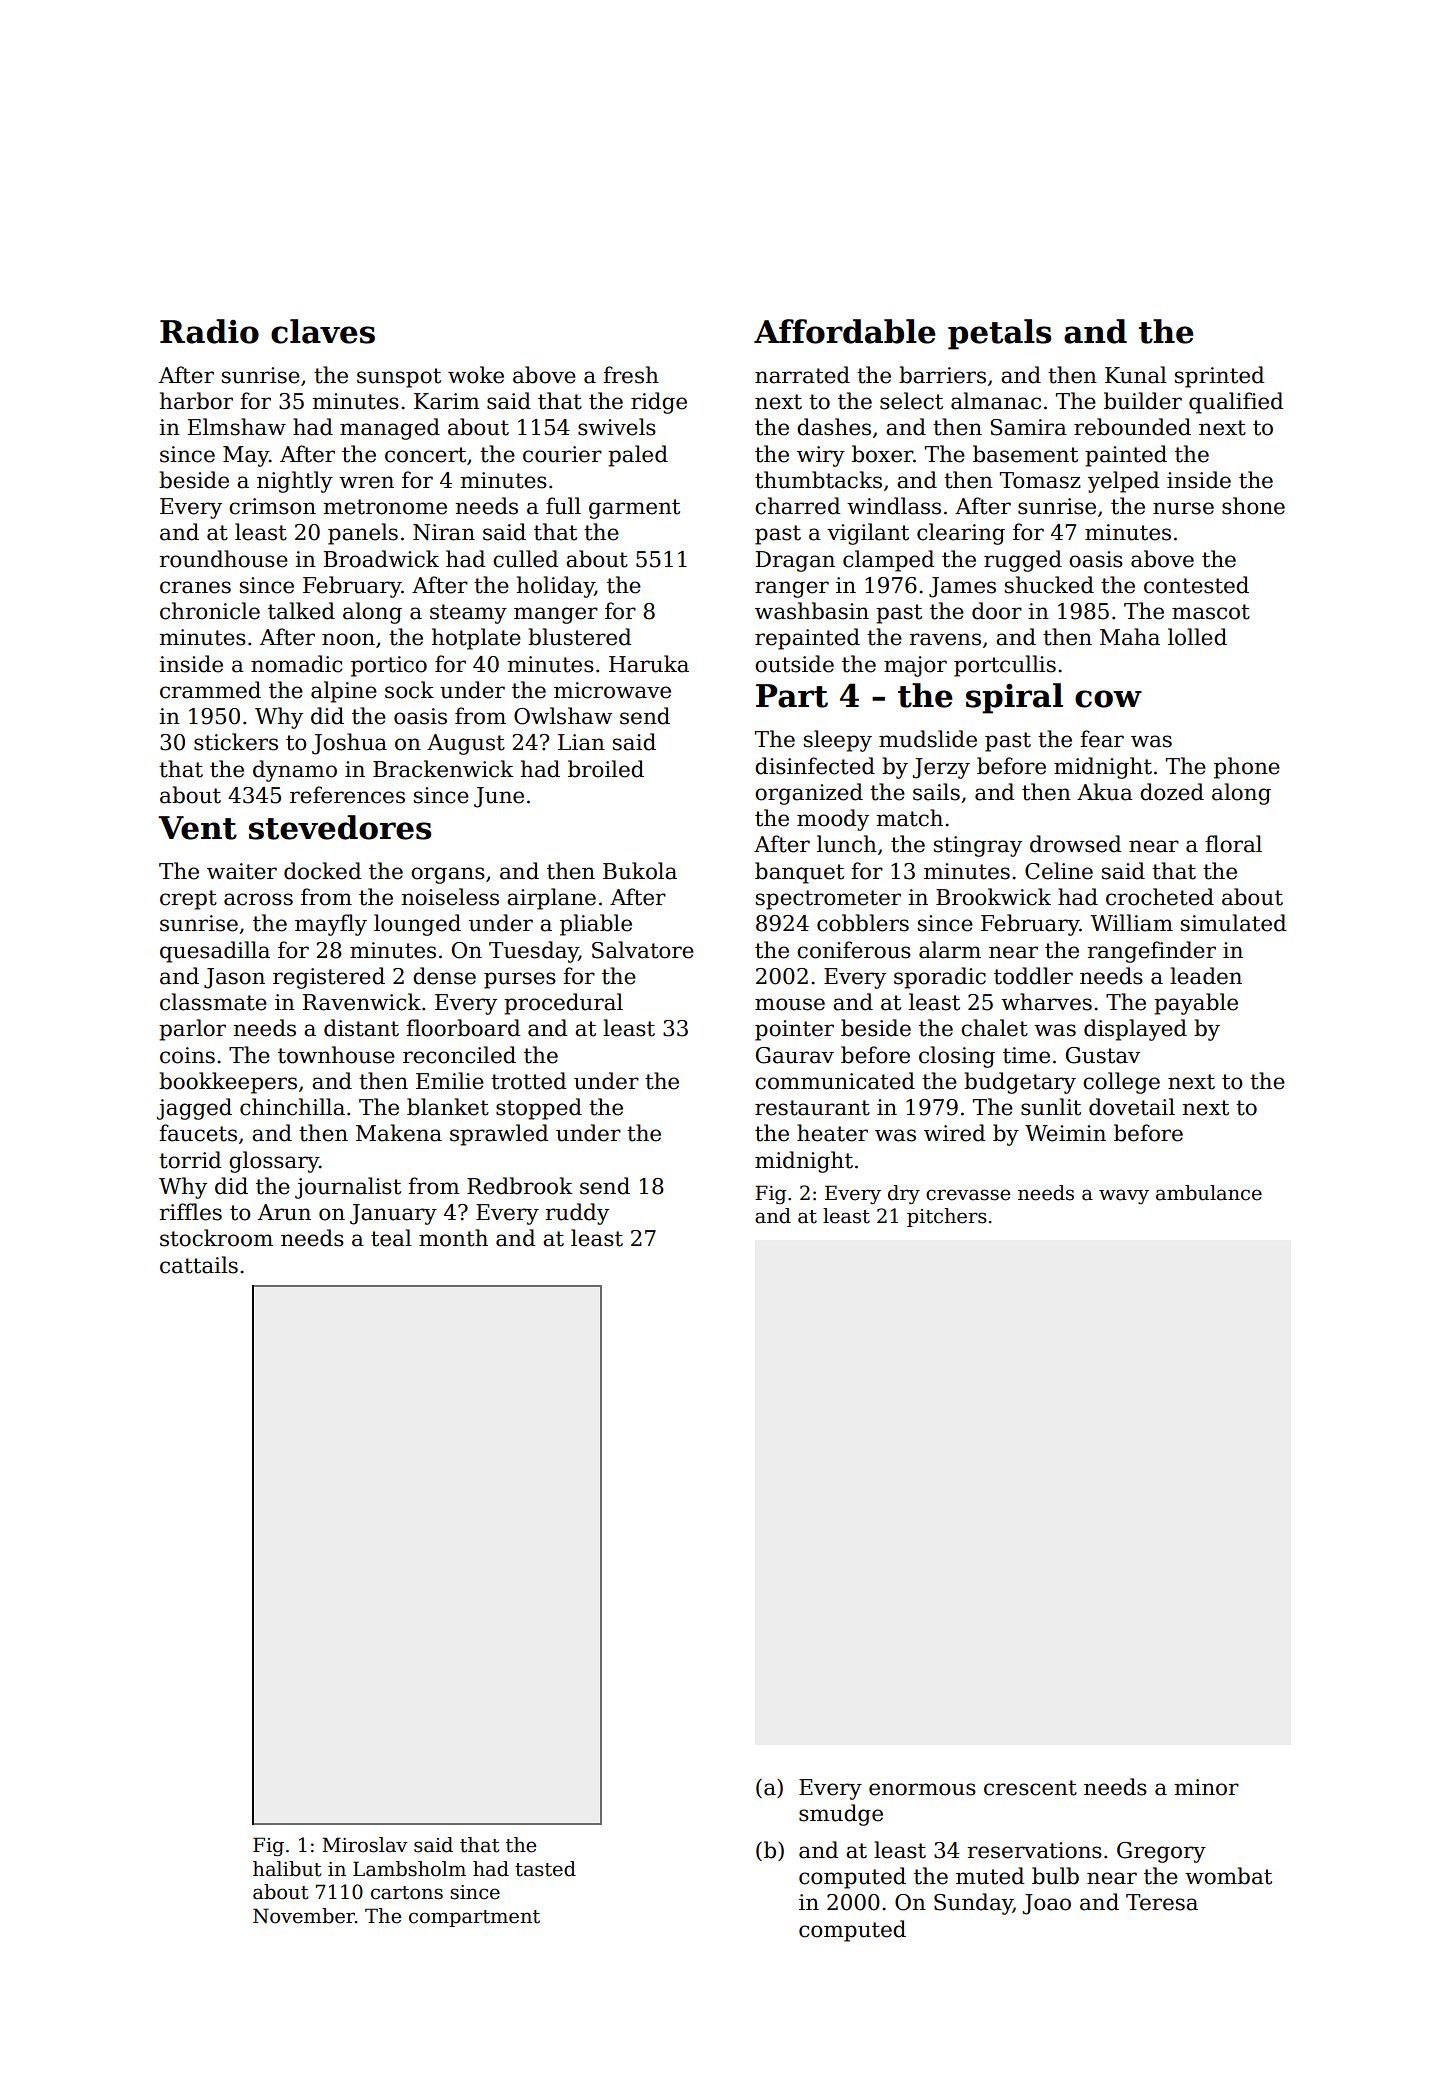  Describe the element at coordinates (199, 1265) in the screenshot. I see `cattails` at that location.
